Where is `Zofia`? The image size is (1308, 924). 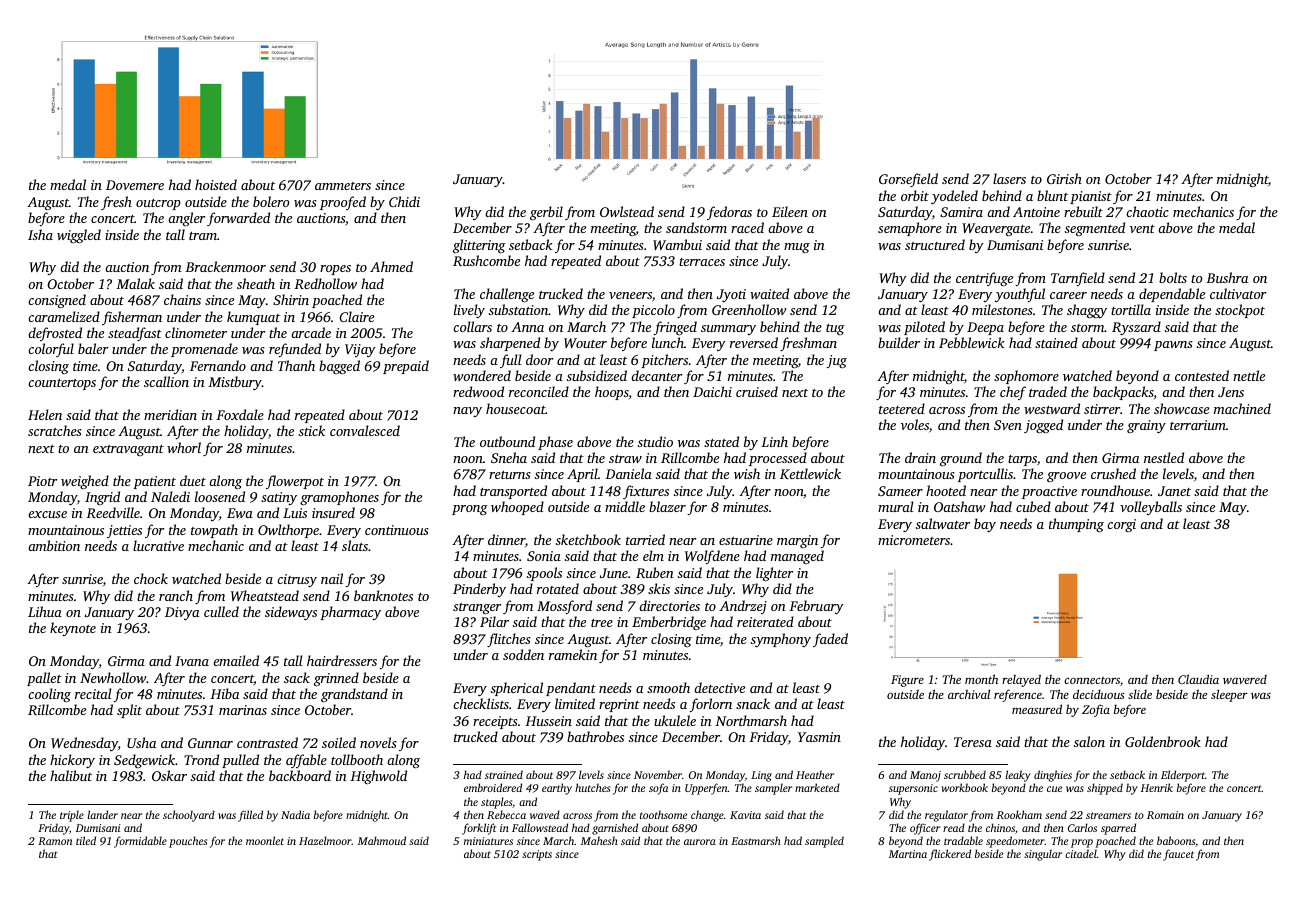 Zofia is located at coordinates (1096, 710).
